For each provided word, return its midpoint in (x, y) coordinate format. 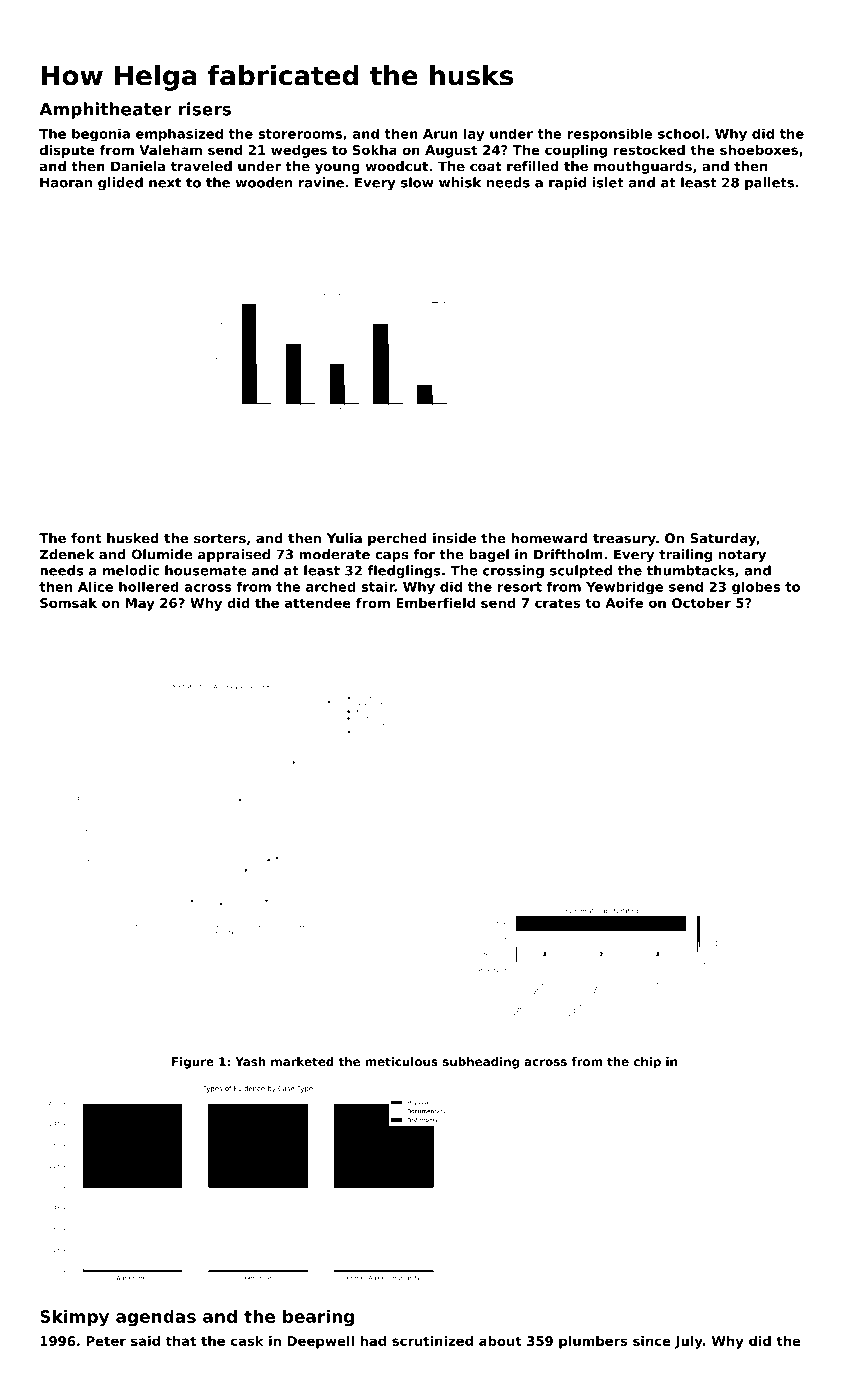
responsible (610, 135)
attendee (317, 603)
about (500, 1341)
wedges (299, 151)
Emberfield (435, 603)
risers (205, 109)
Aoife (624, 603)
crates (557, 603)
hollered (149, 586)
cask (247, 1341)
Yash (250, 1061)
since (652, 1341)
